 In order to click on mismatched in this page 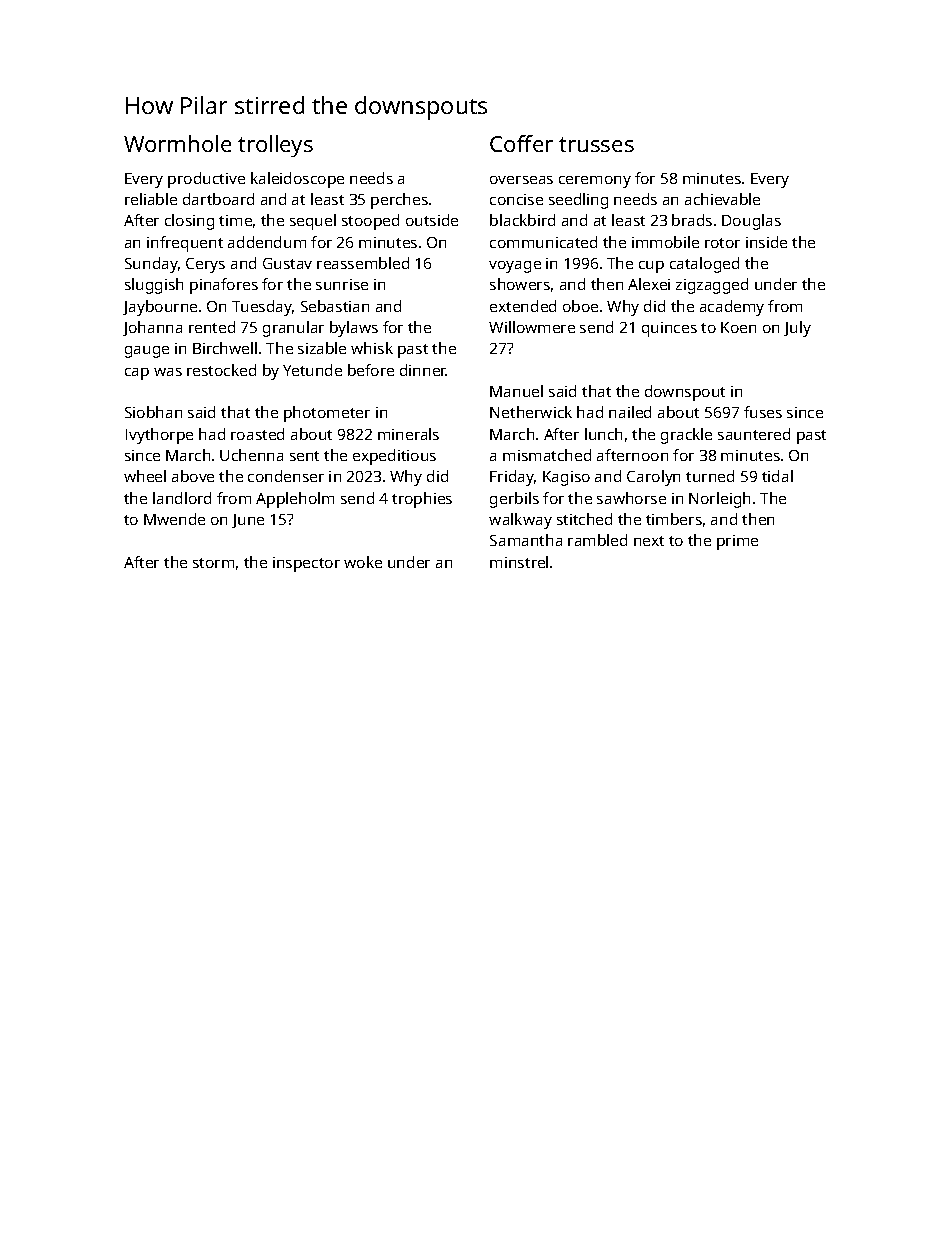, I will do `click(547, 455)`.
